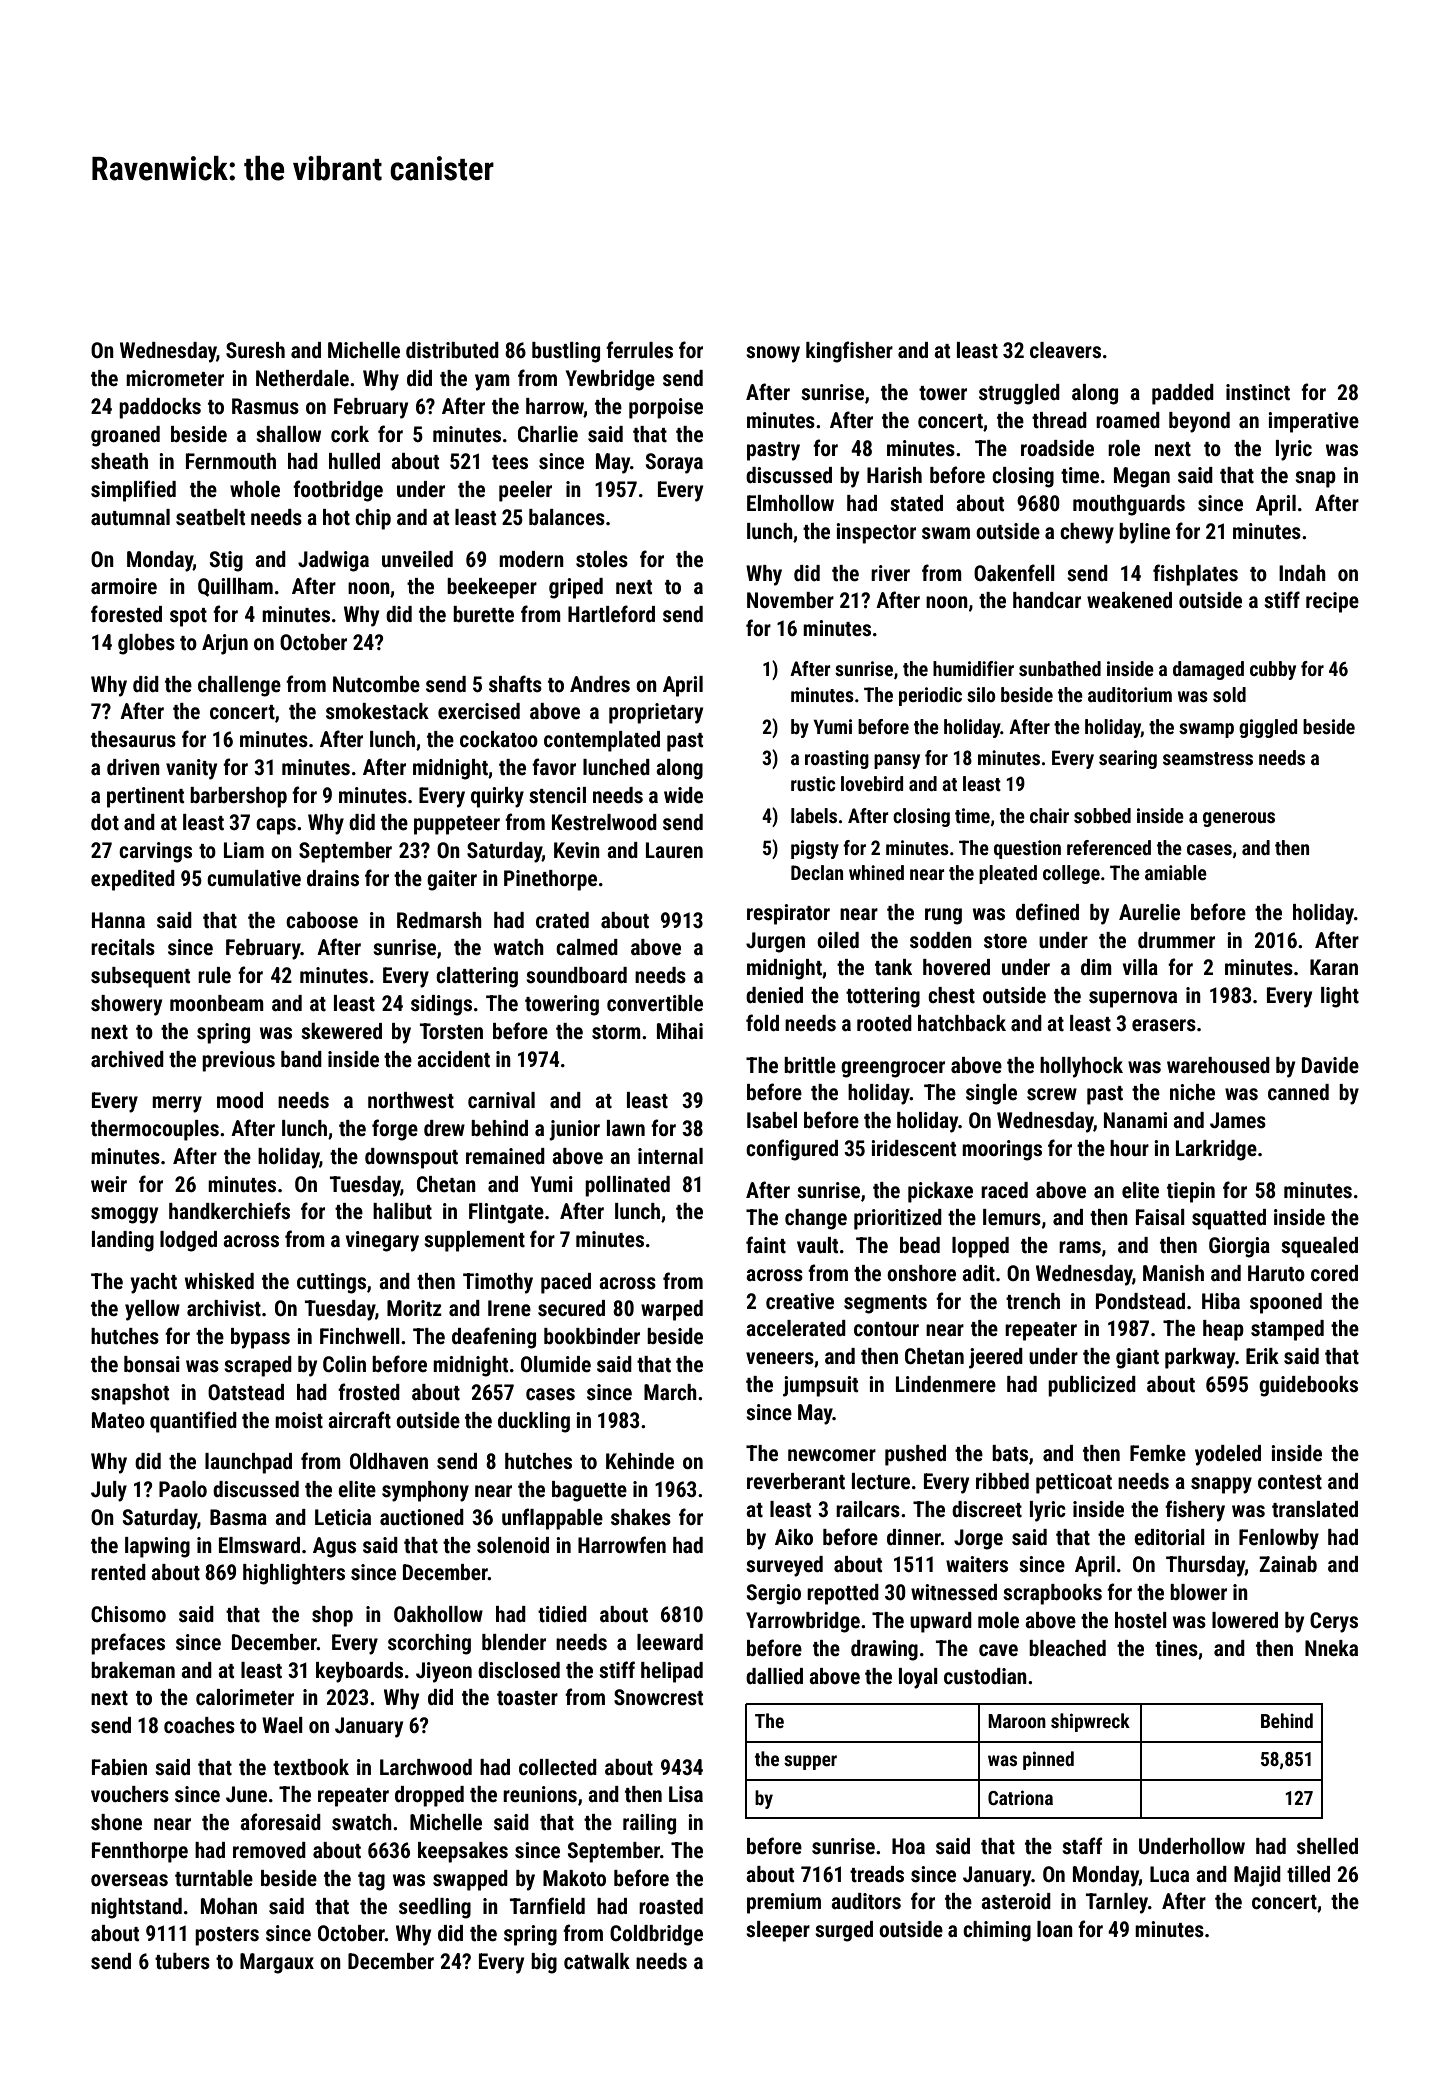  I want to click on snowy, so click(773, 354).
